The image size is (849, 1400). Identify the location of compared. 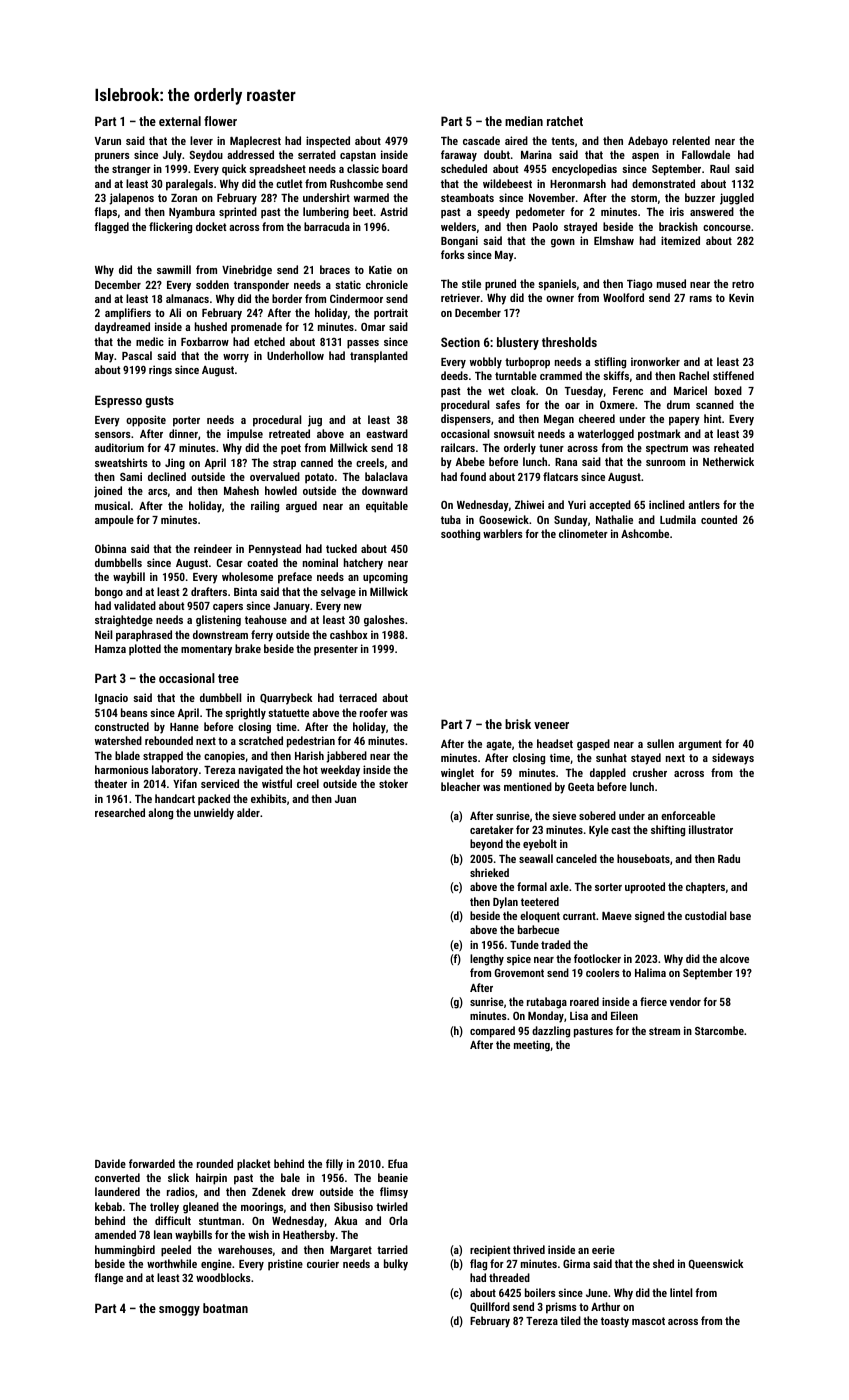
(492, 1032).
